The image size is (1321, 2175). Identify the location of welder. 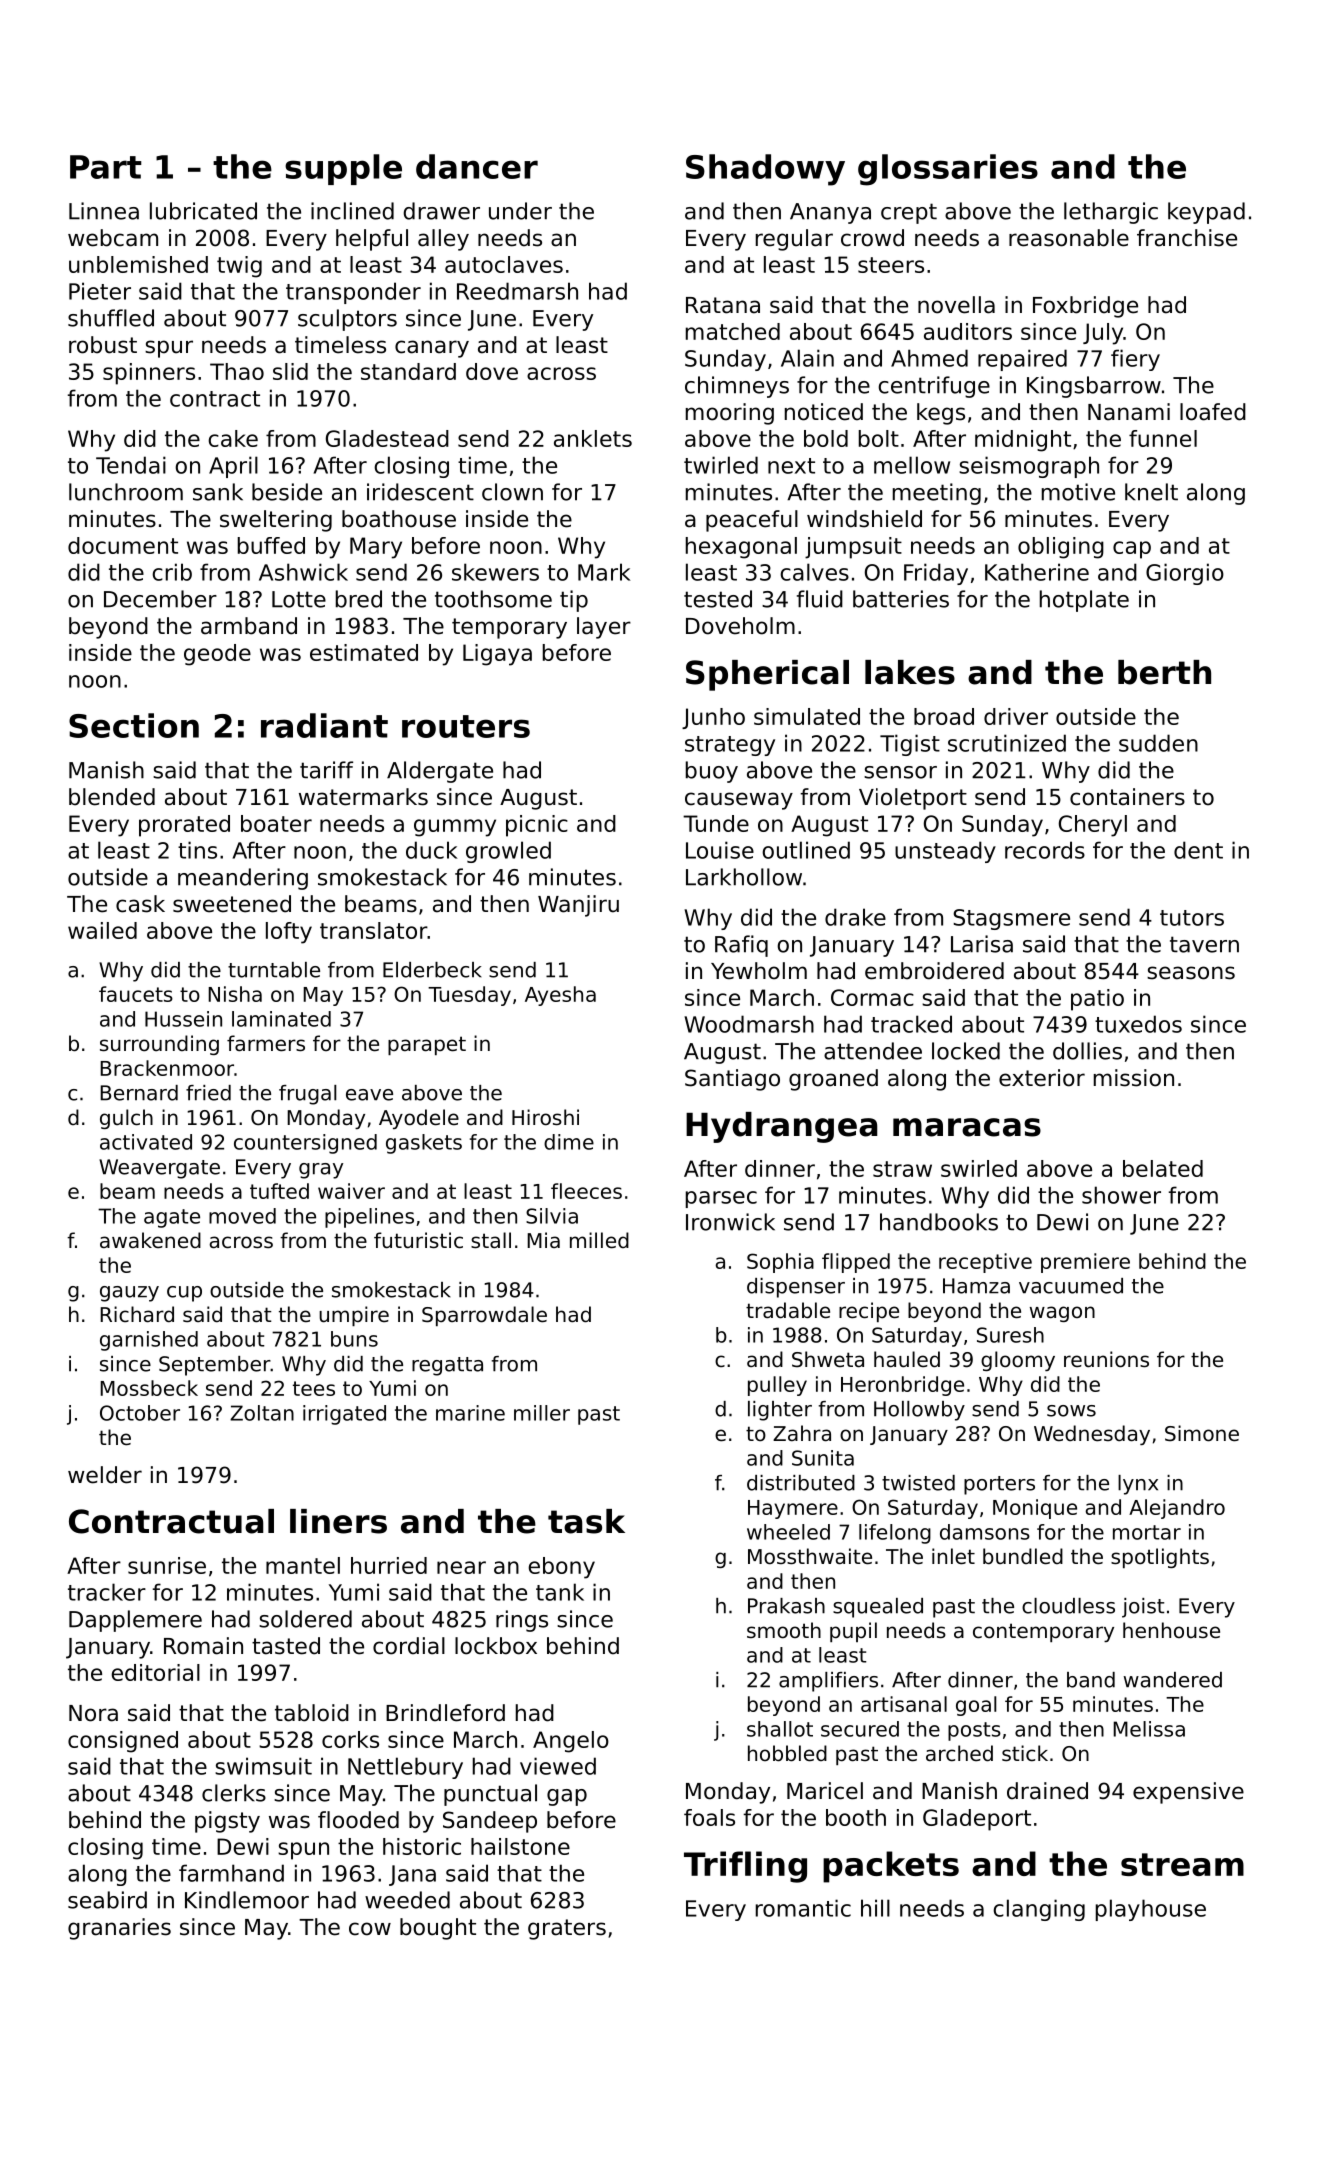
(105, 1475).
